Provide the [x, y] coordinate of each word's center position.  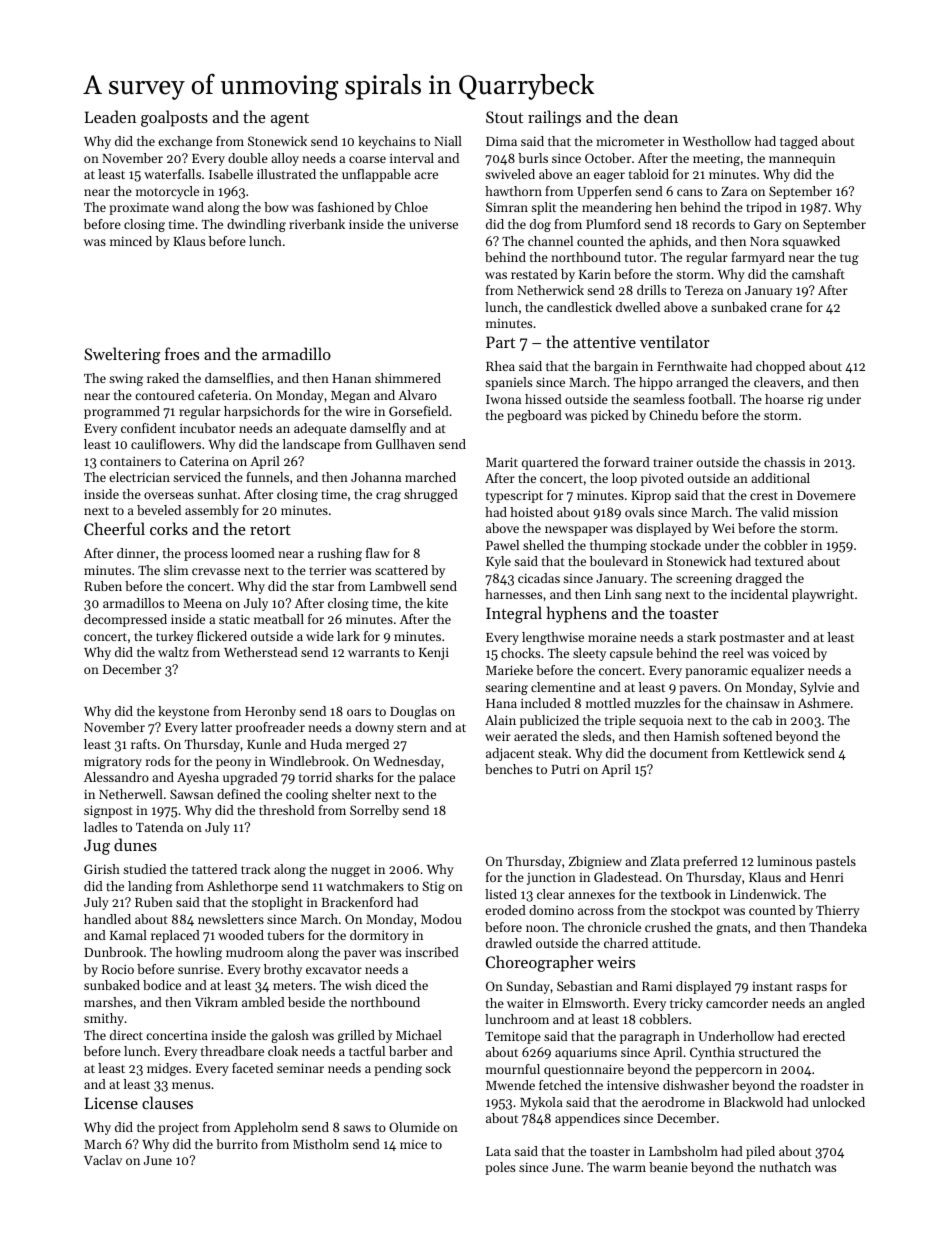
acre [426, 175]
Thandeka [838, 927]
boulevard [619, 561]
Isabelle [231, 174]
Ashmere [824, 703]
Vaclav [103, 1160]
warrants [374, 653]
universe [433, 224]
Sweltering [122, 355]
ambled [263, 1002]
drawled [509, 943]
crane [786, 308]
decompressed [125, 620]
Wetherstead [261, 652]
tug [849, 259]
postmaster [752, 639]
